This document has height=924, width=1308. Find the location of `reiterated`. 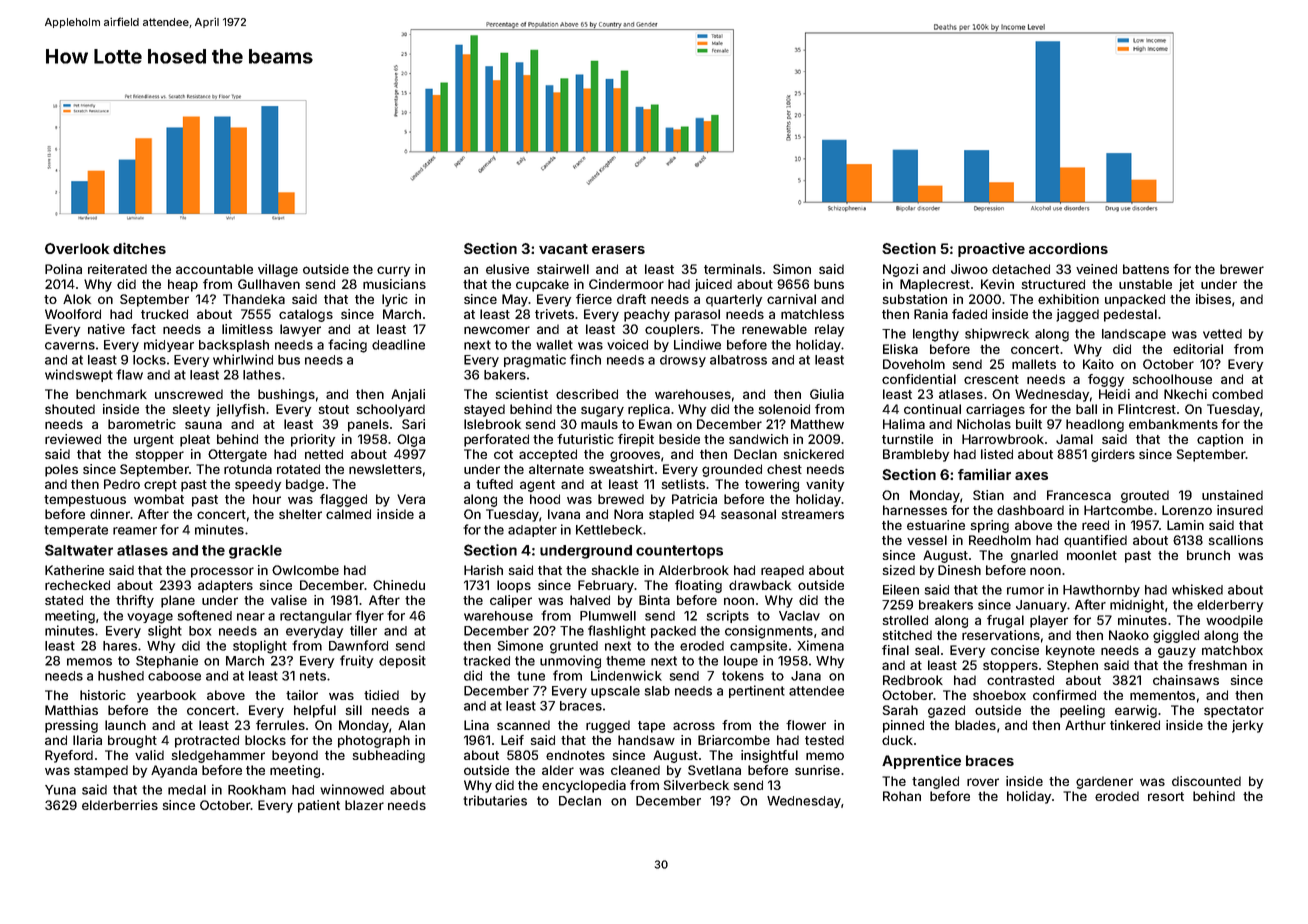

reiterated is located at coordinates (117, 269).
